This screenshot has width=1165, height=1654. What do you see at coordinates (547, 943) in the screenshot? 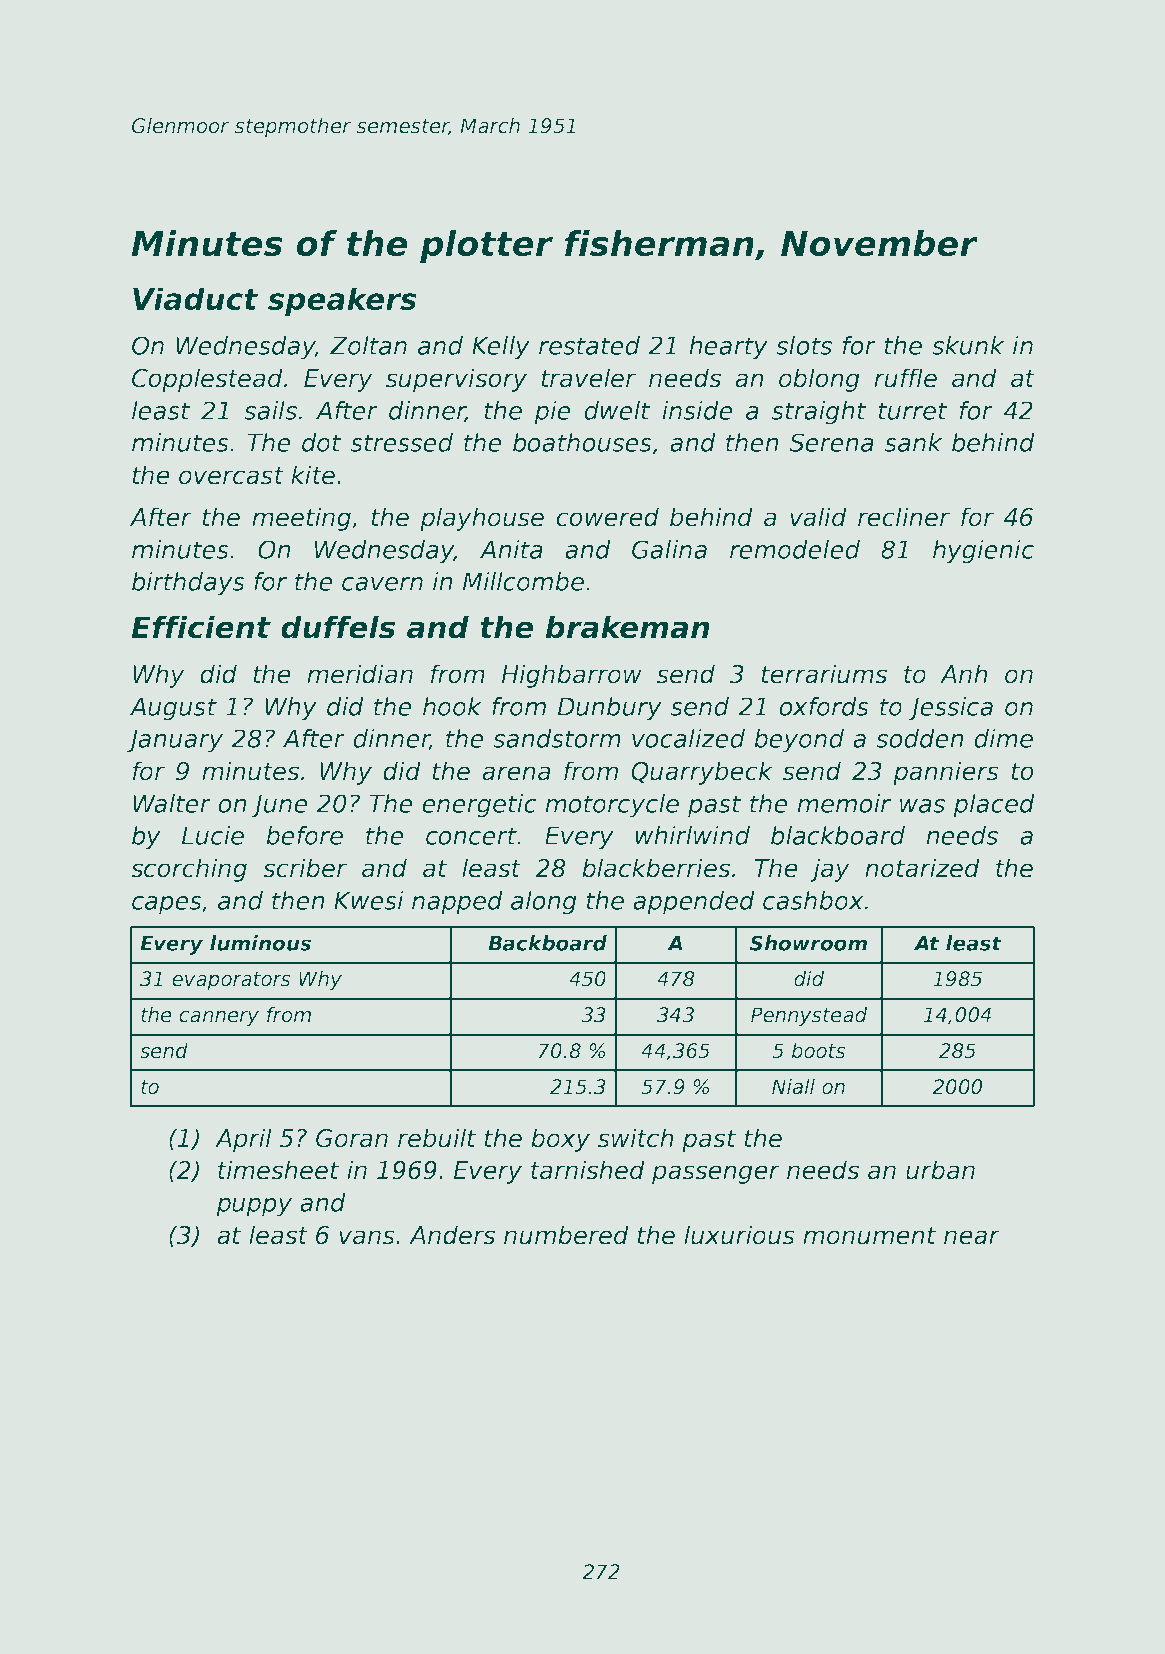
I see `Backboard` at bounding box center [547, 943].
